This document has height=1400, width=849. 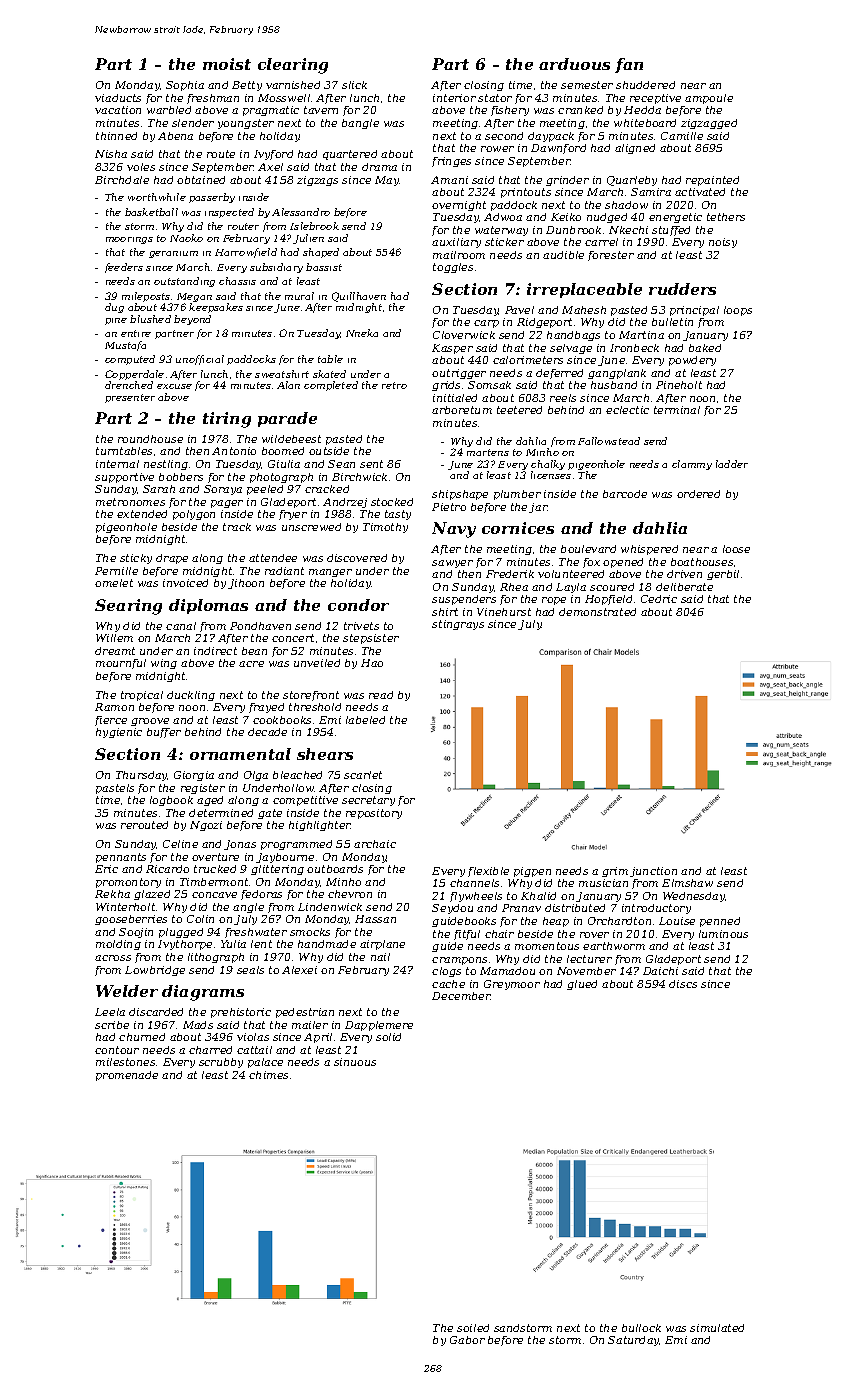 I want to click on martens, so click(x=488, y=452).
